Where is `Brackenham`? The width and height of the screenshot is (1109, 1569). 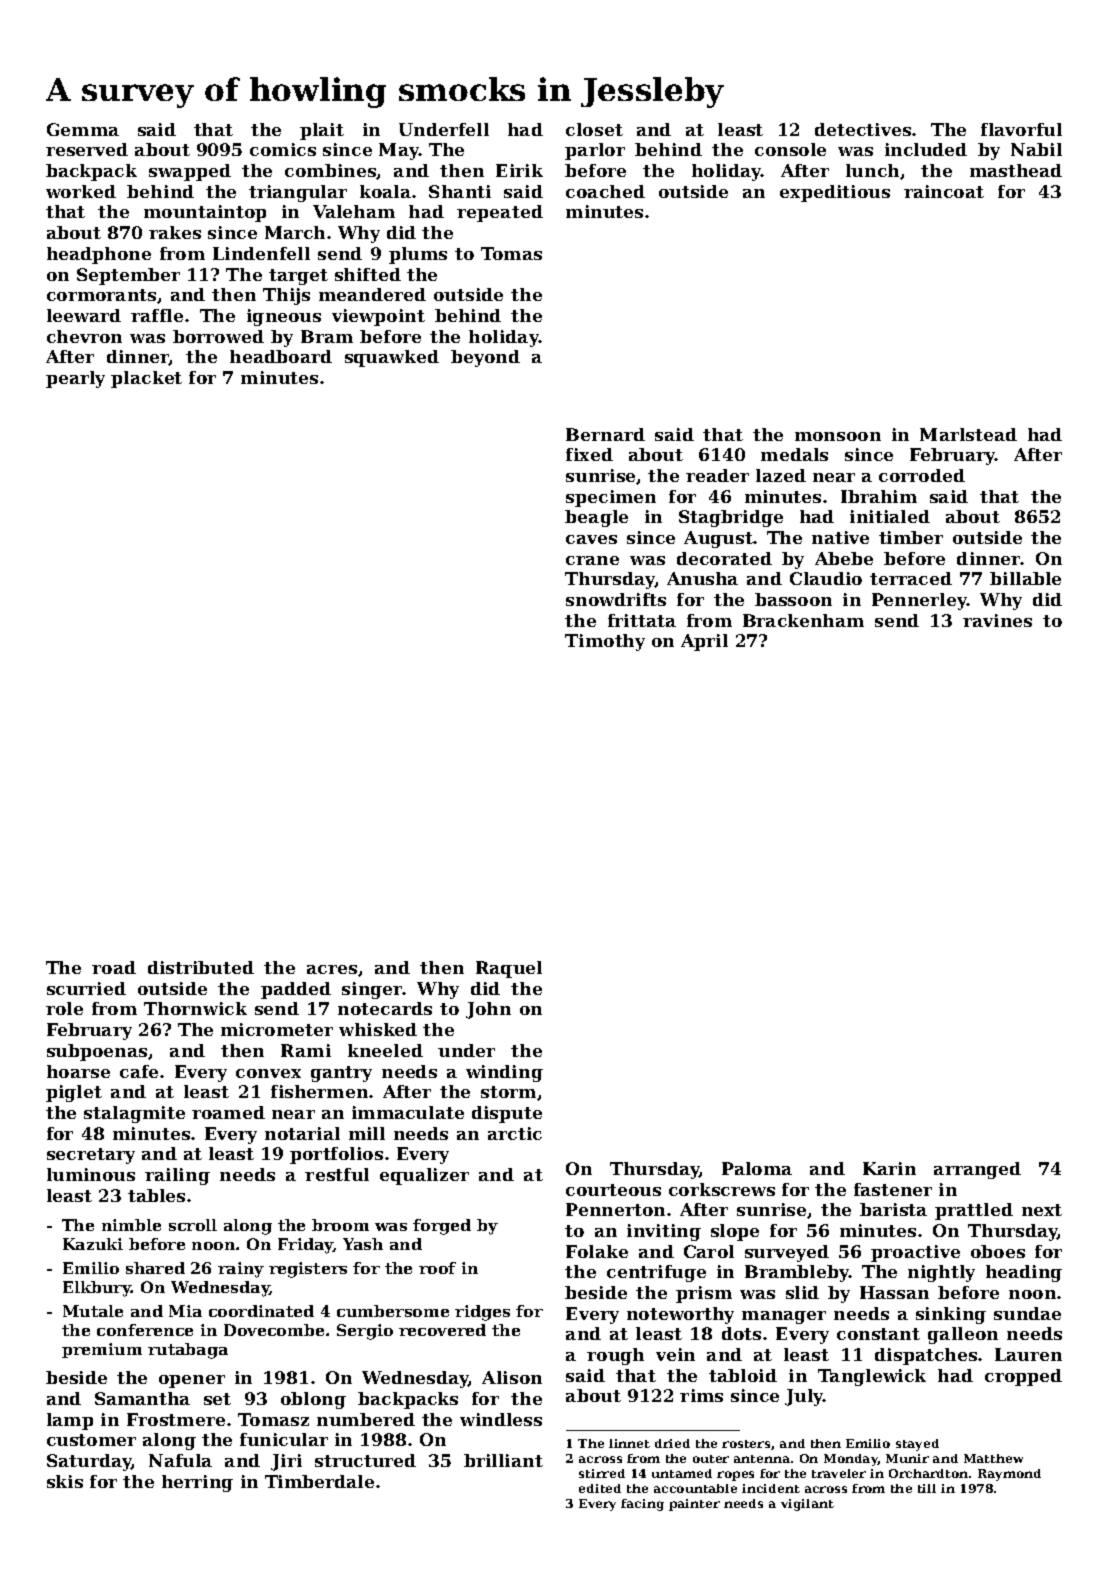 Brackenham is located at coordinates (803, 620).
